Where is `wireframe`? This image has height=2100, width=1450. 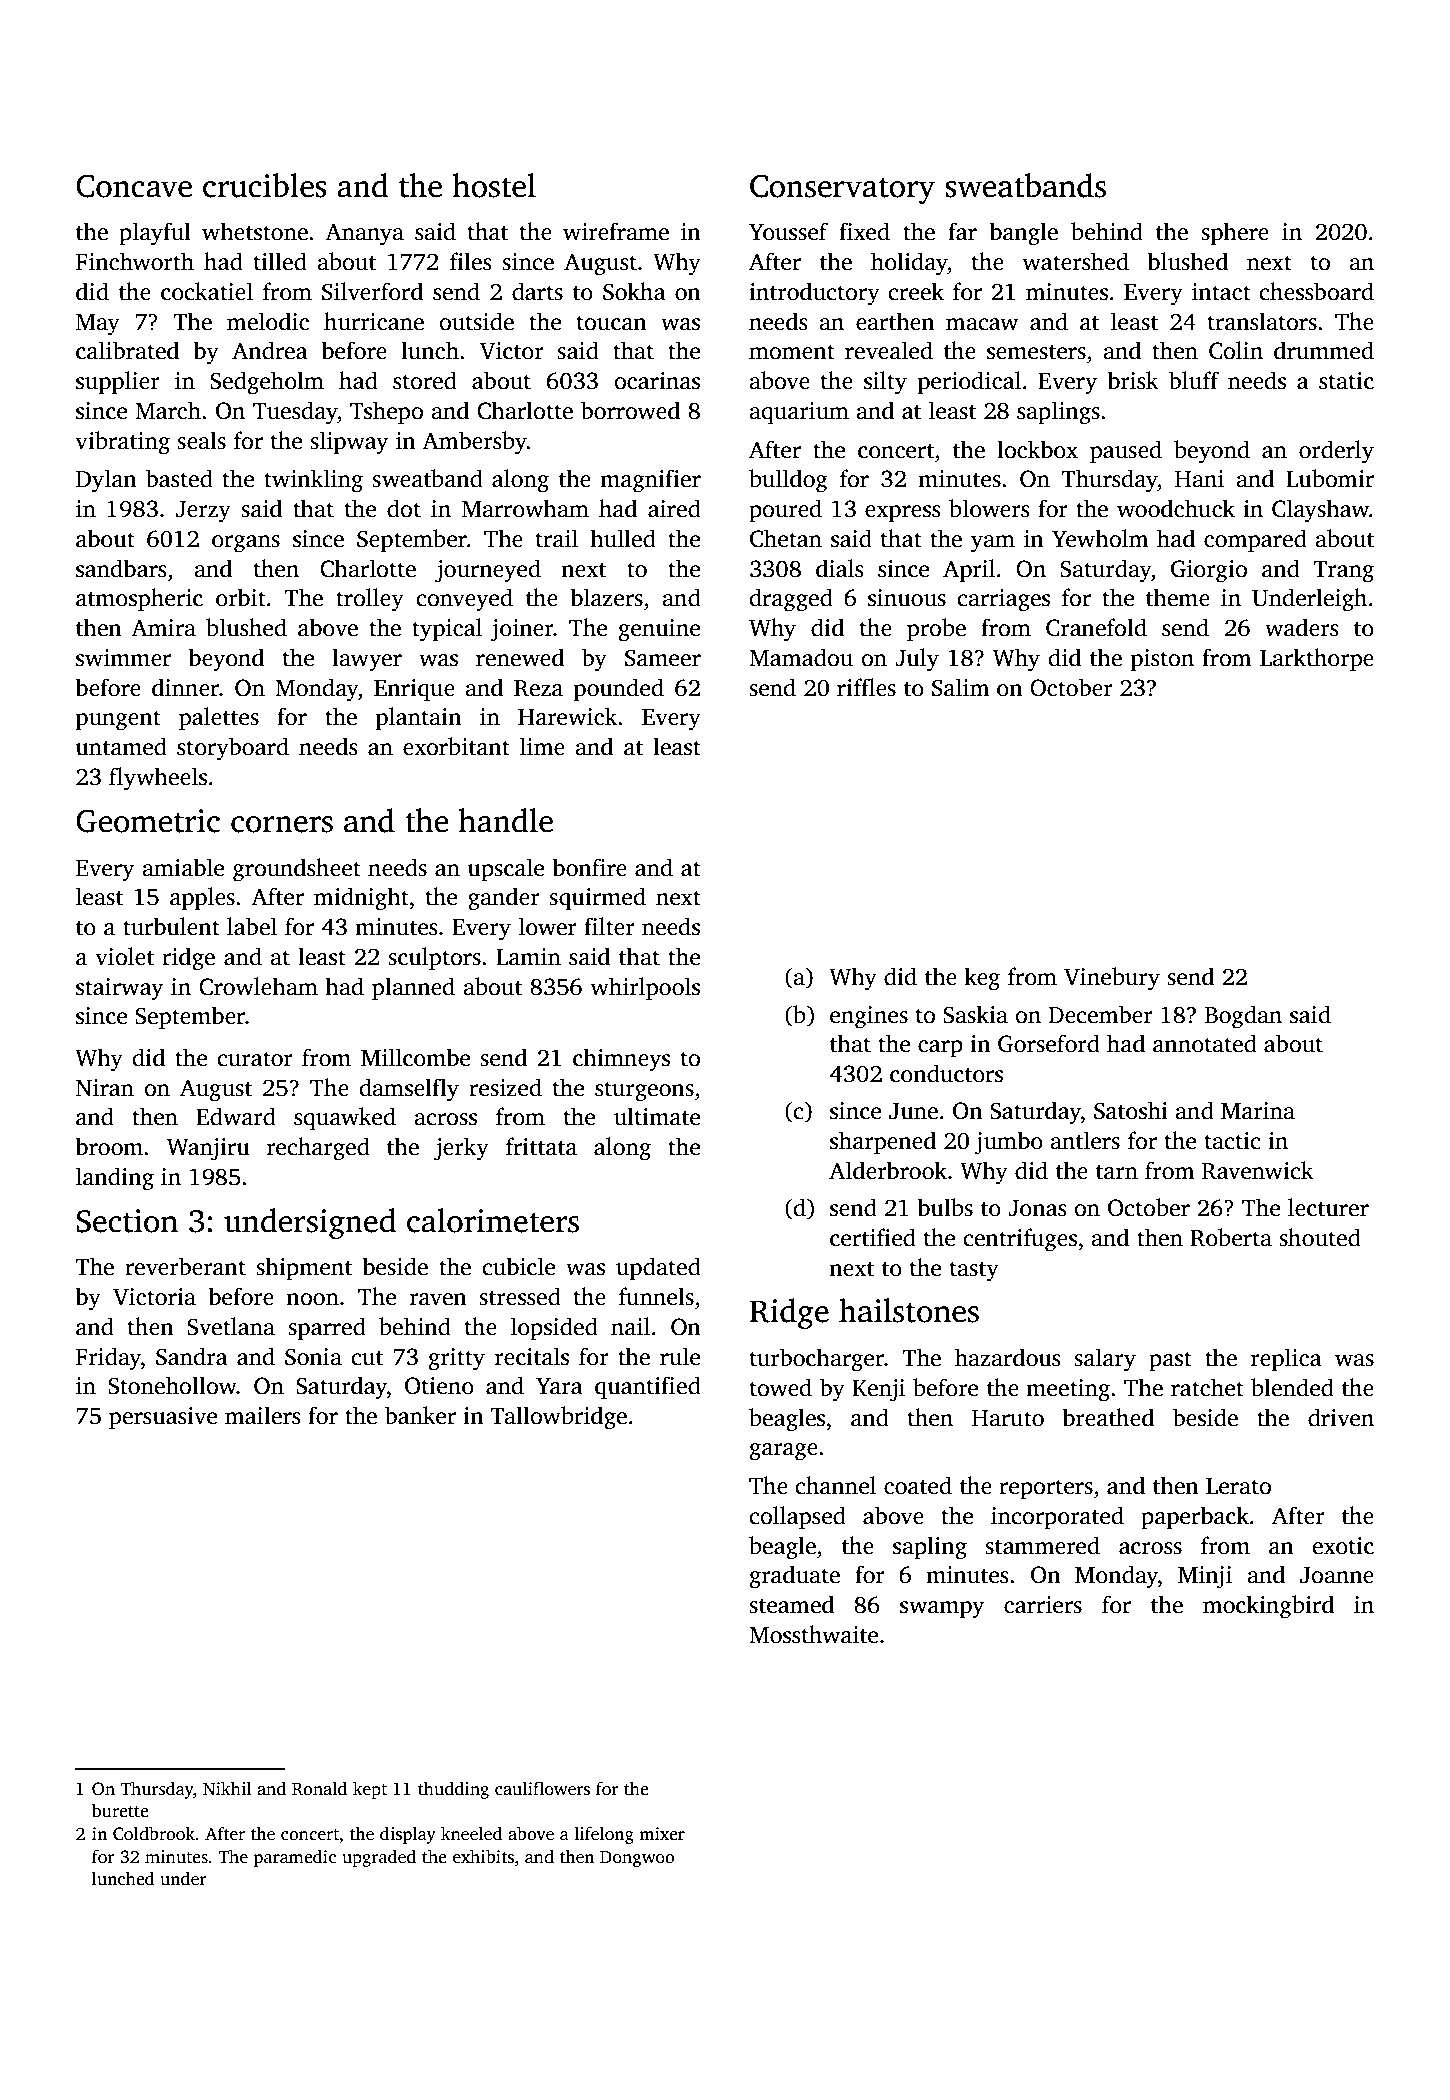 wireframe is located at coordinates (616, 231).
